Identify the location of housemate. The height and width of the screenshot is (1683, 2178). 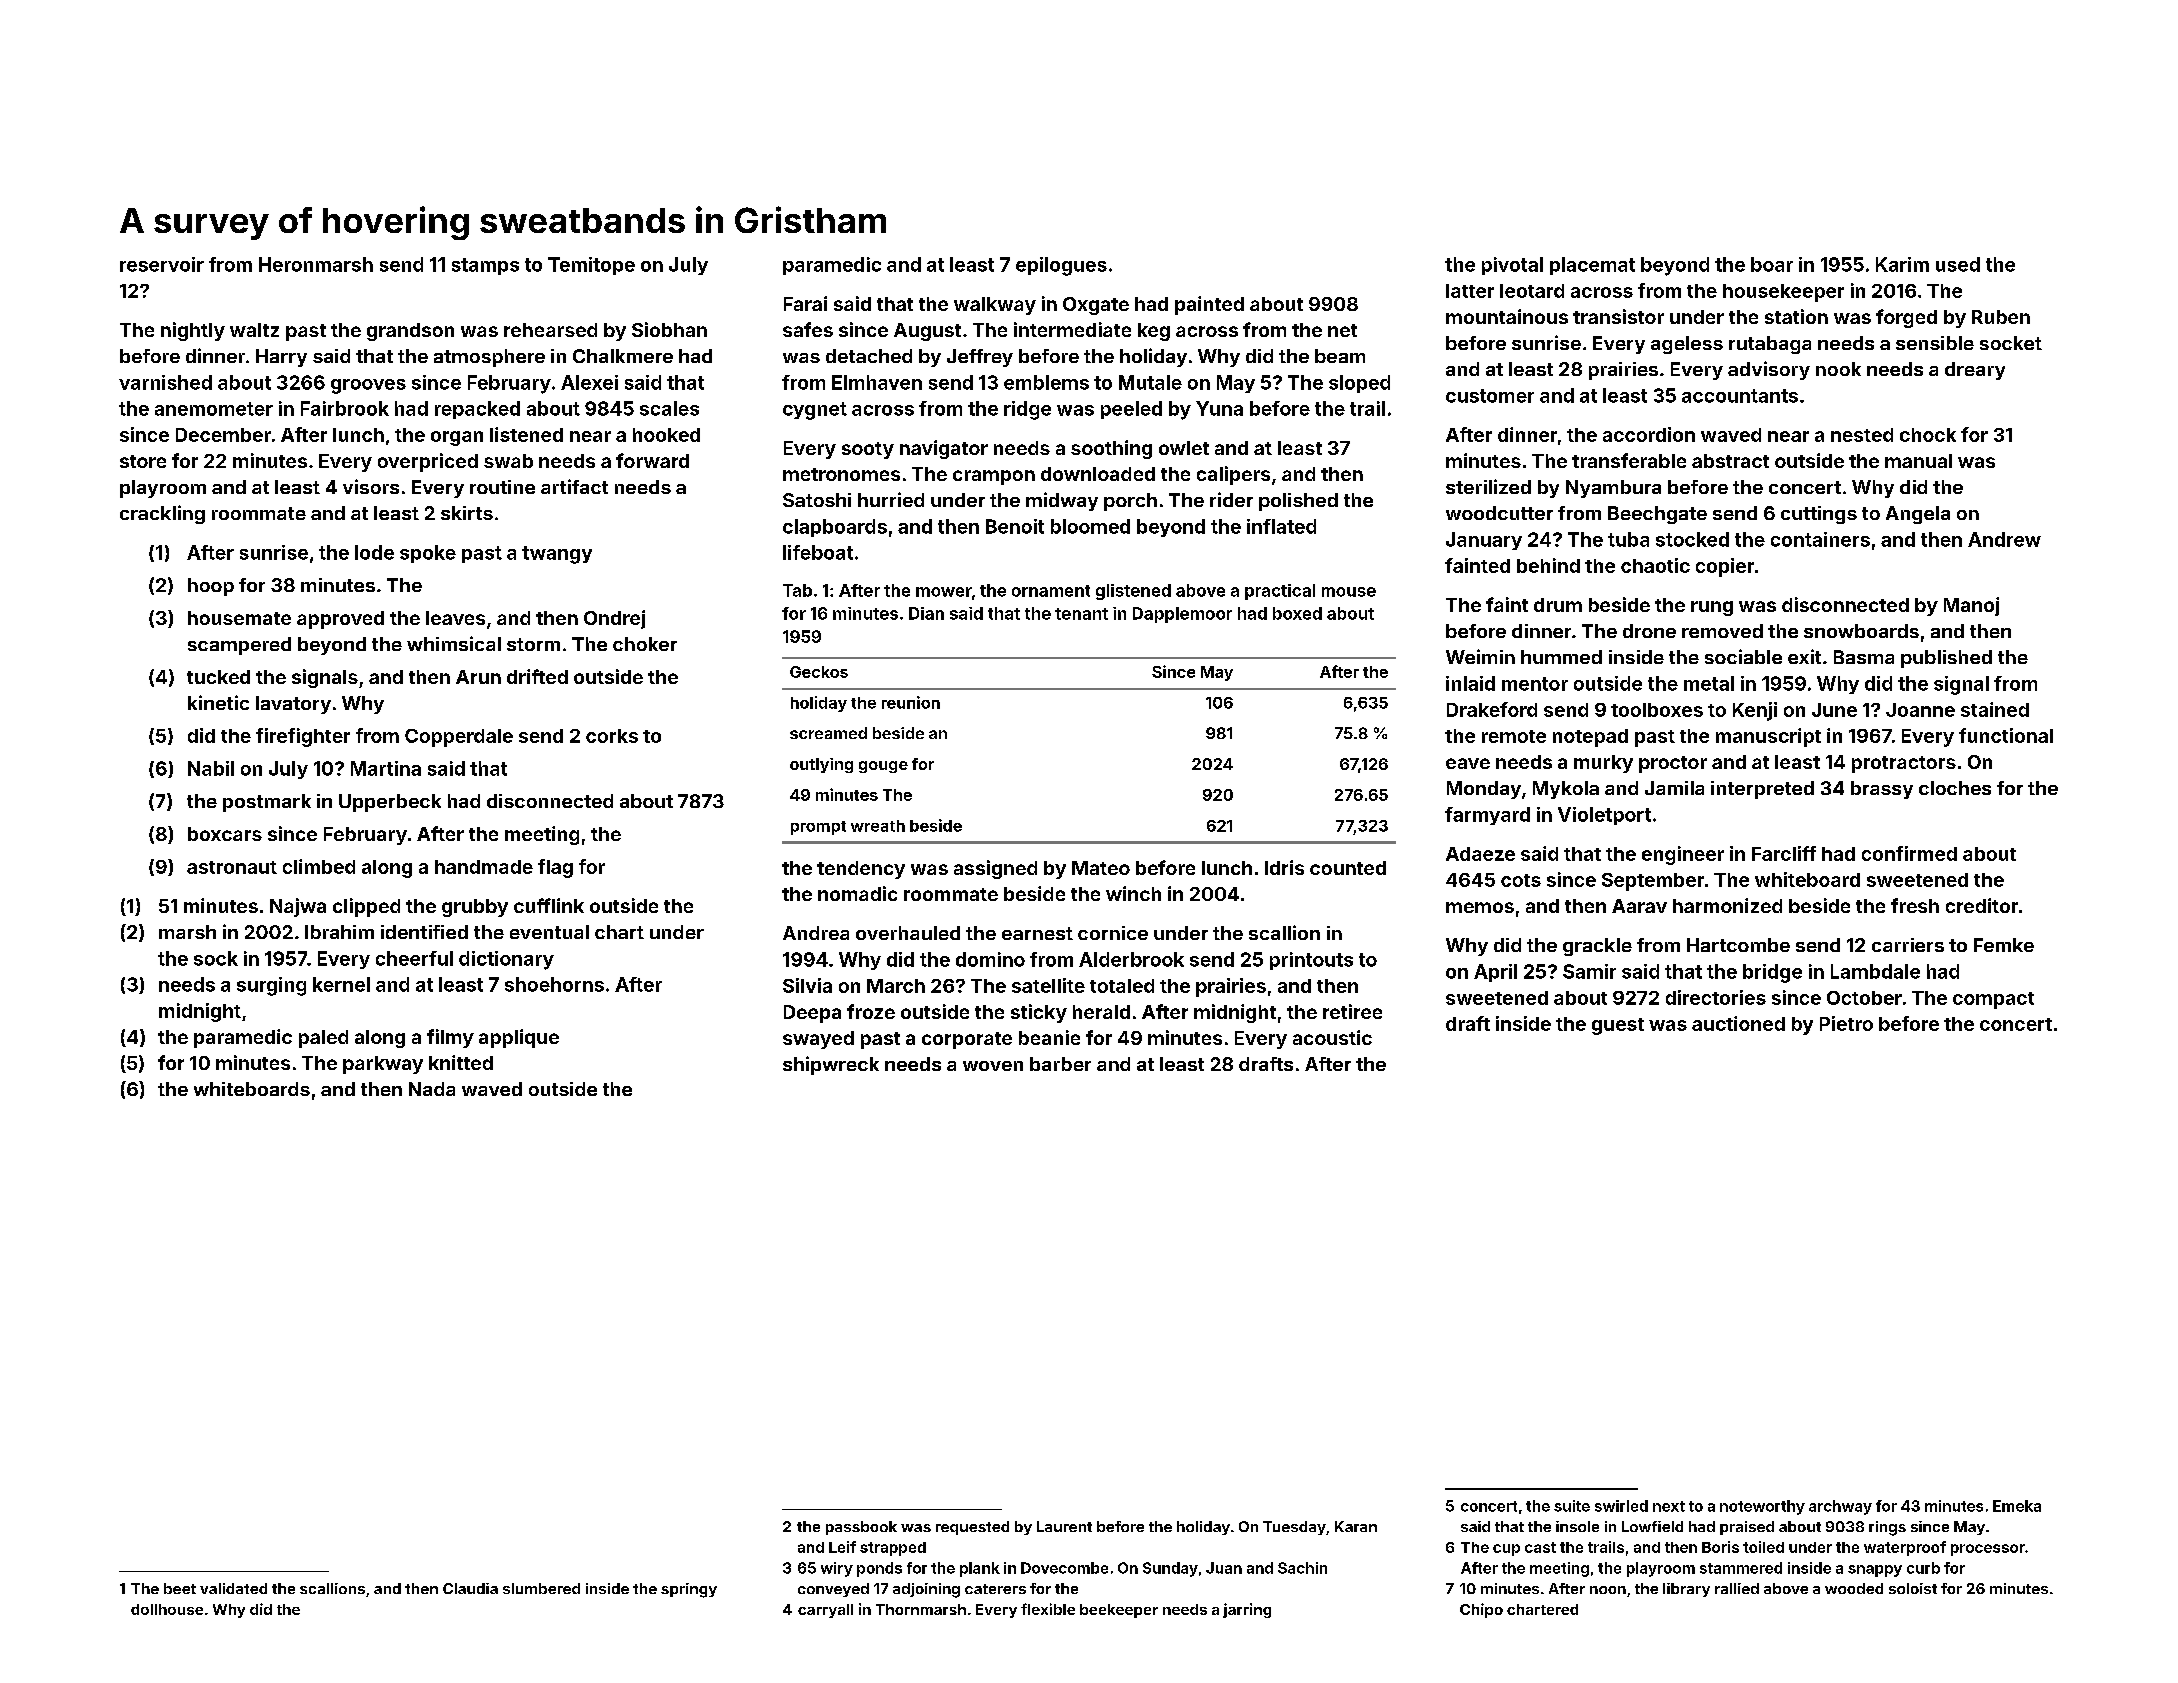
(239, 618).
